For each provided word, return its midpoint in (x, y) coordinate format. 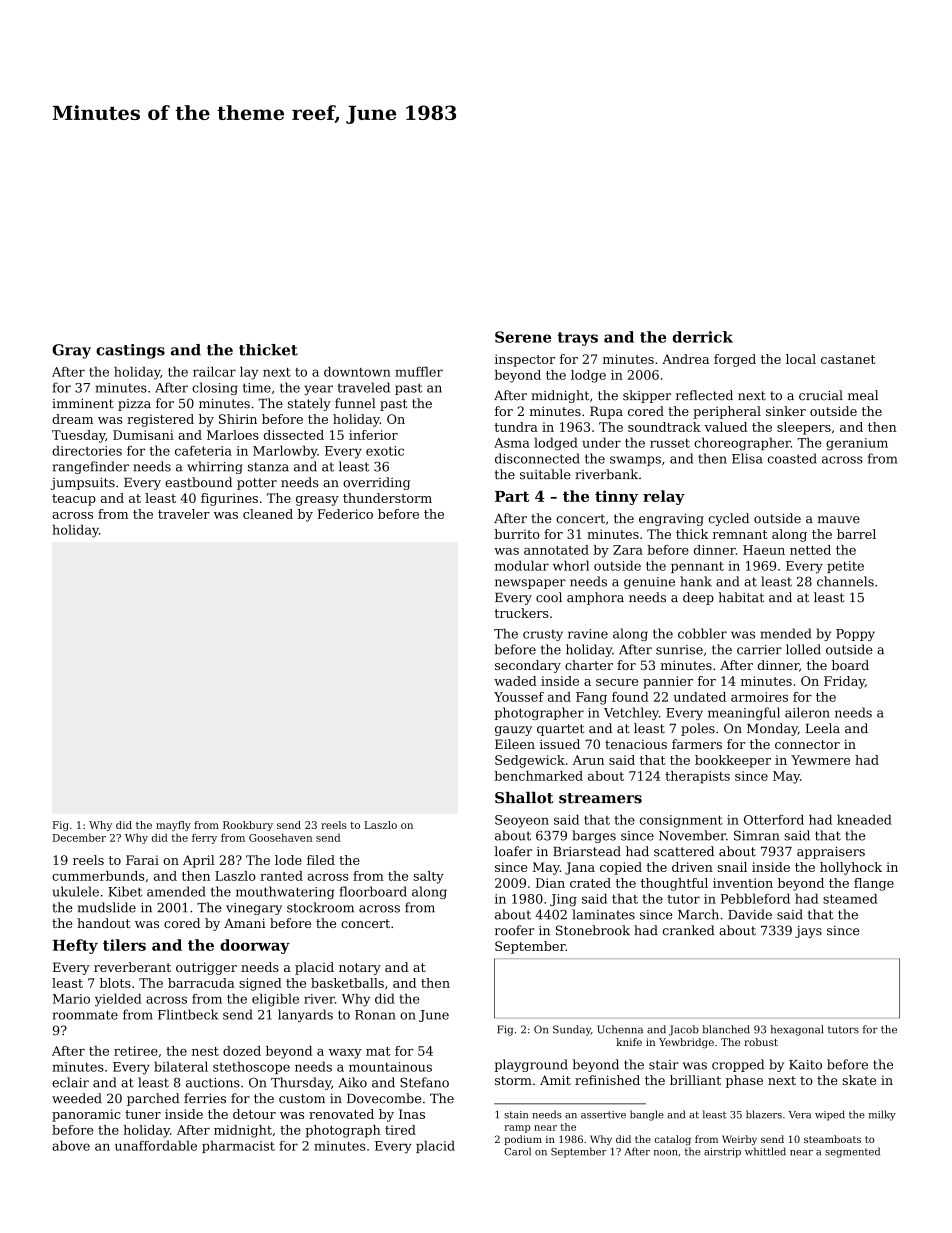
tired (400, 1130)
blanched (726, 1029)
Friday (844, 682)
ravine (588, 634)
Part (512, 496)
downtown (357, 371)
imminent (83, 404)
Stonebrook (593, 930)
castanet (848, 359)
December (79, 837)
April (199, 861)
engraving (671, 519)
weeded (77, 1098)
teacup (74, 500)
